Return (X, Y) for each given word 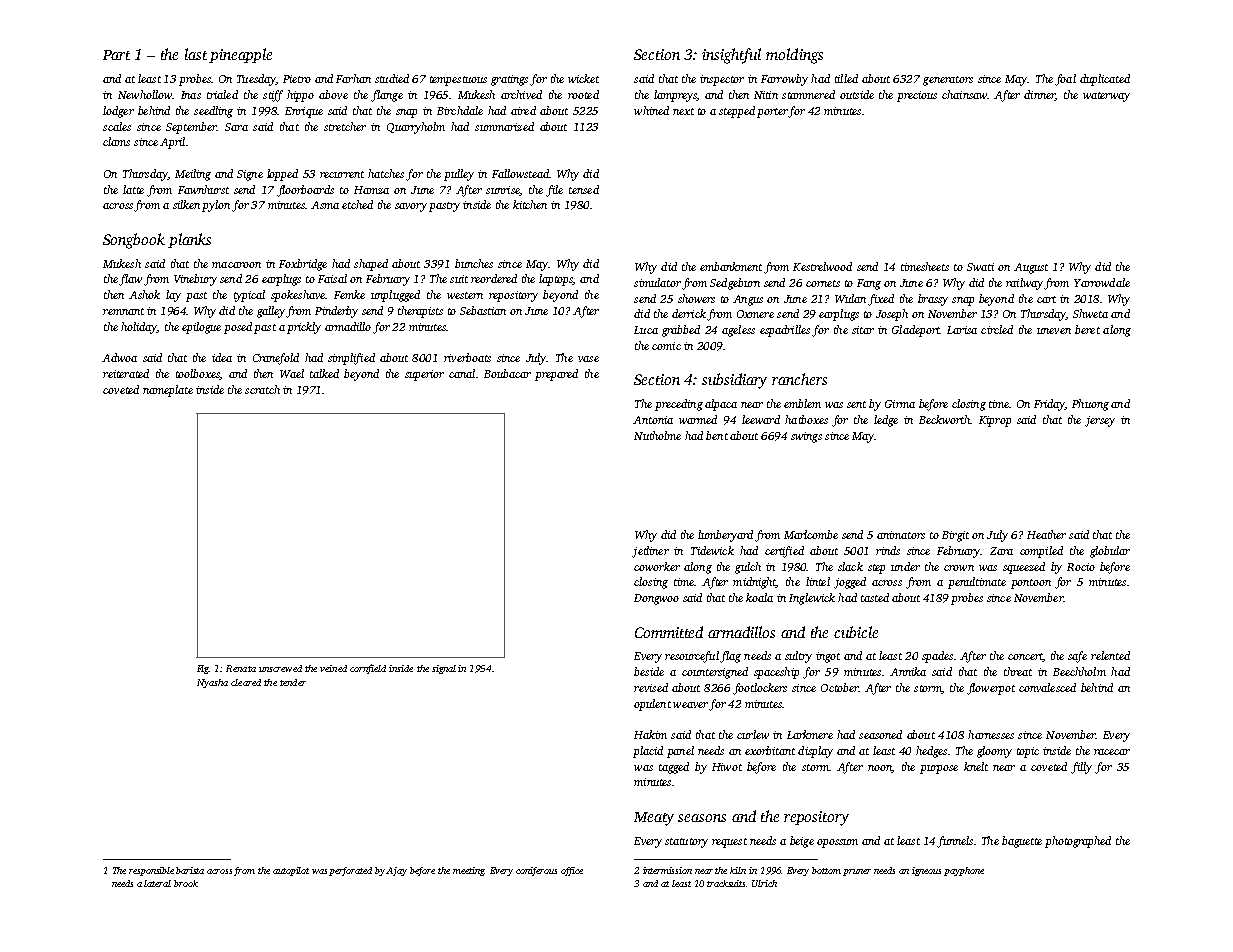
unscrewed (280, 668)
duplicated (1105, 80)
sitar (863, 330)
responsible (151, 871)
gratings (509, 80)
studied (392, 78)
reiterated (126, 373)
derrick (689, 313)
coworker (657, 566)
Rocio (1081, 567)
